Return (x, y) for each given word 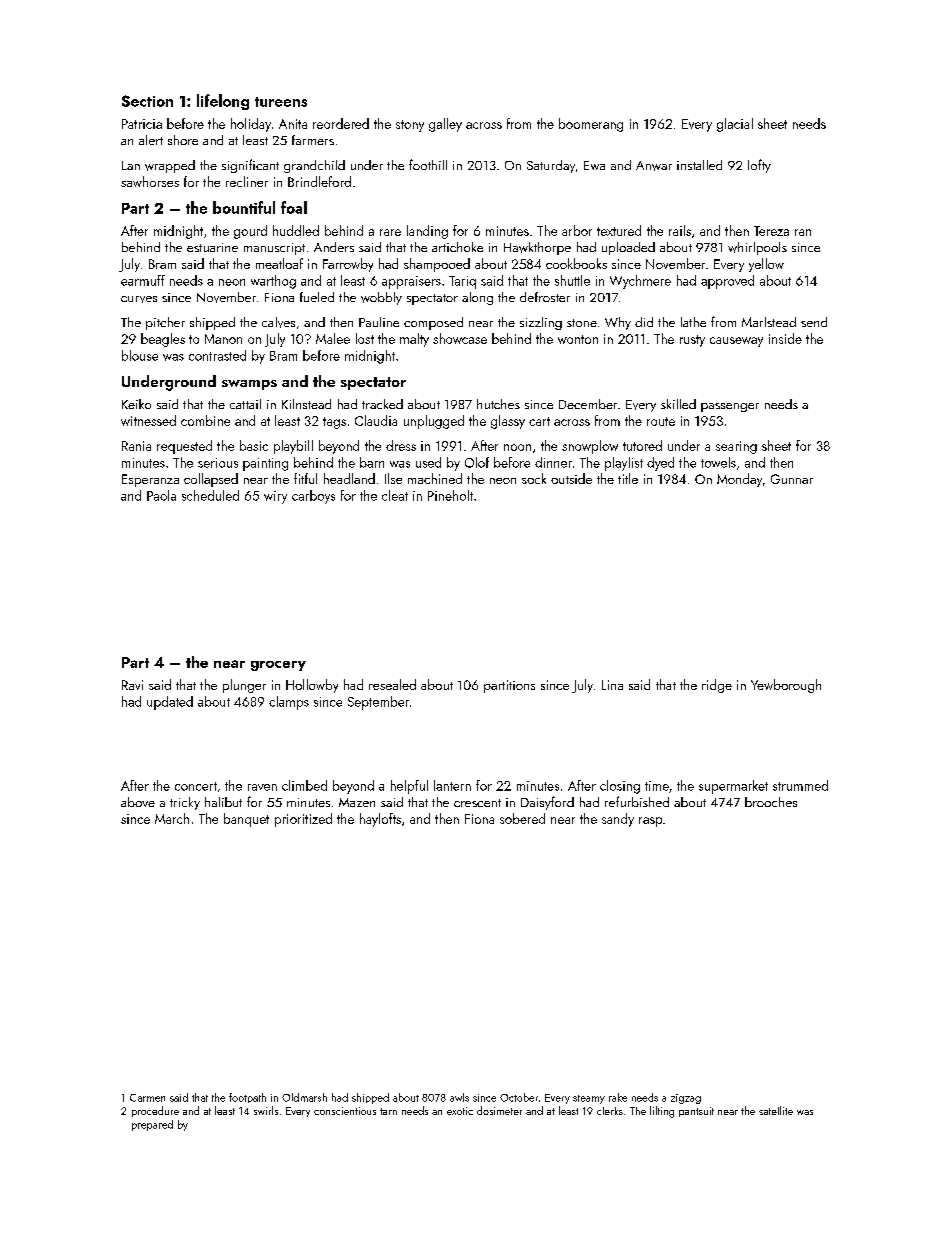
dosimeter (499, 1110)
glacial (735, 125)
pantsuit (696, 1112)
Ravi (132, 685)
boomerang (591, 125)
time (657, 786)
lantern (452, 785)
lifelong (223, 102)
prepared (152, 1125)
